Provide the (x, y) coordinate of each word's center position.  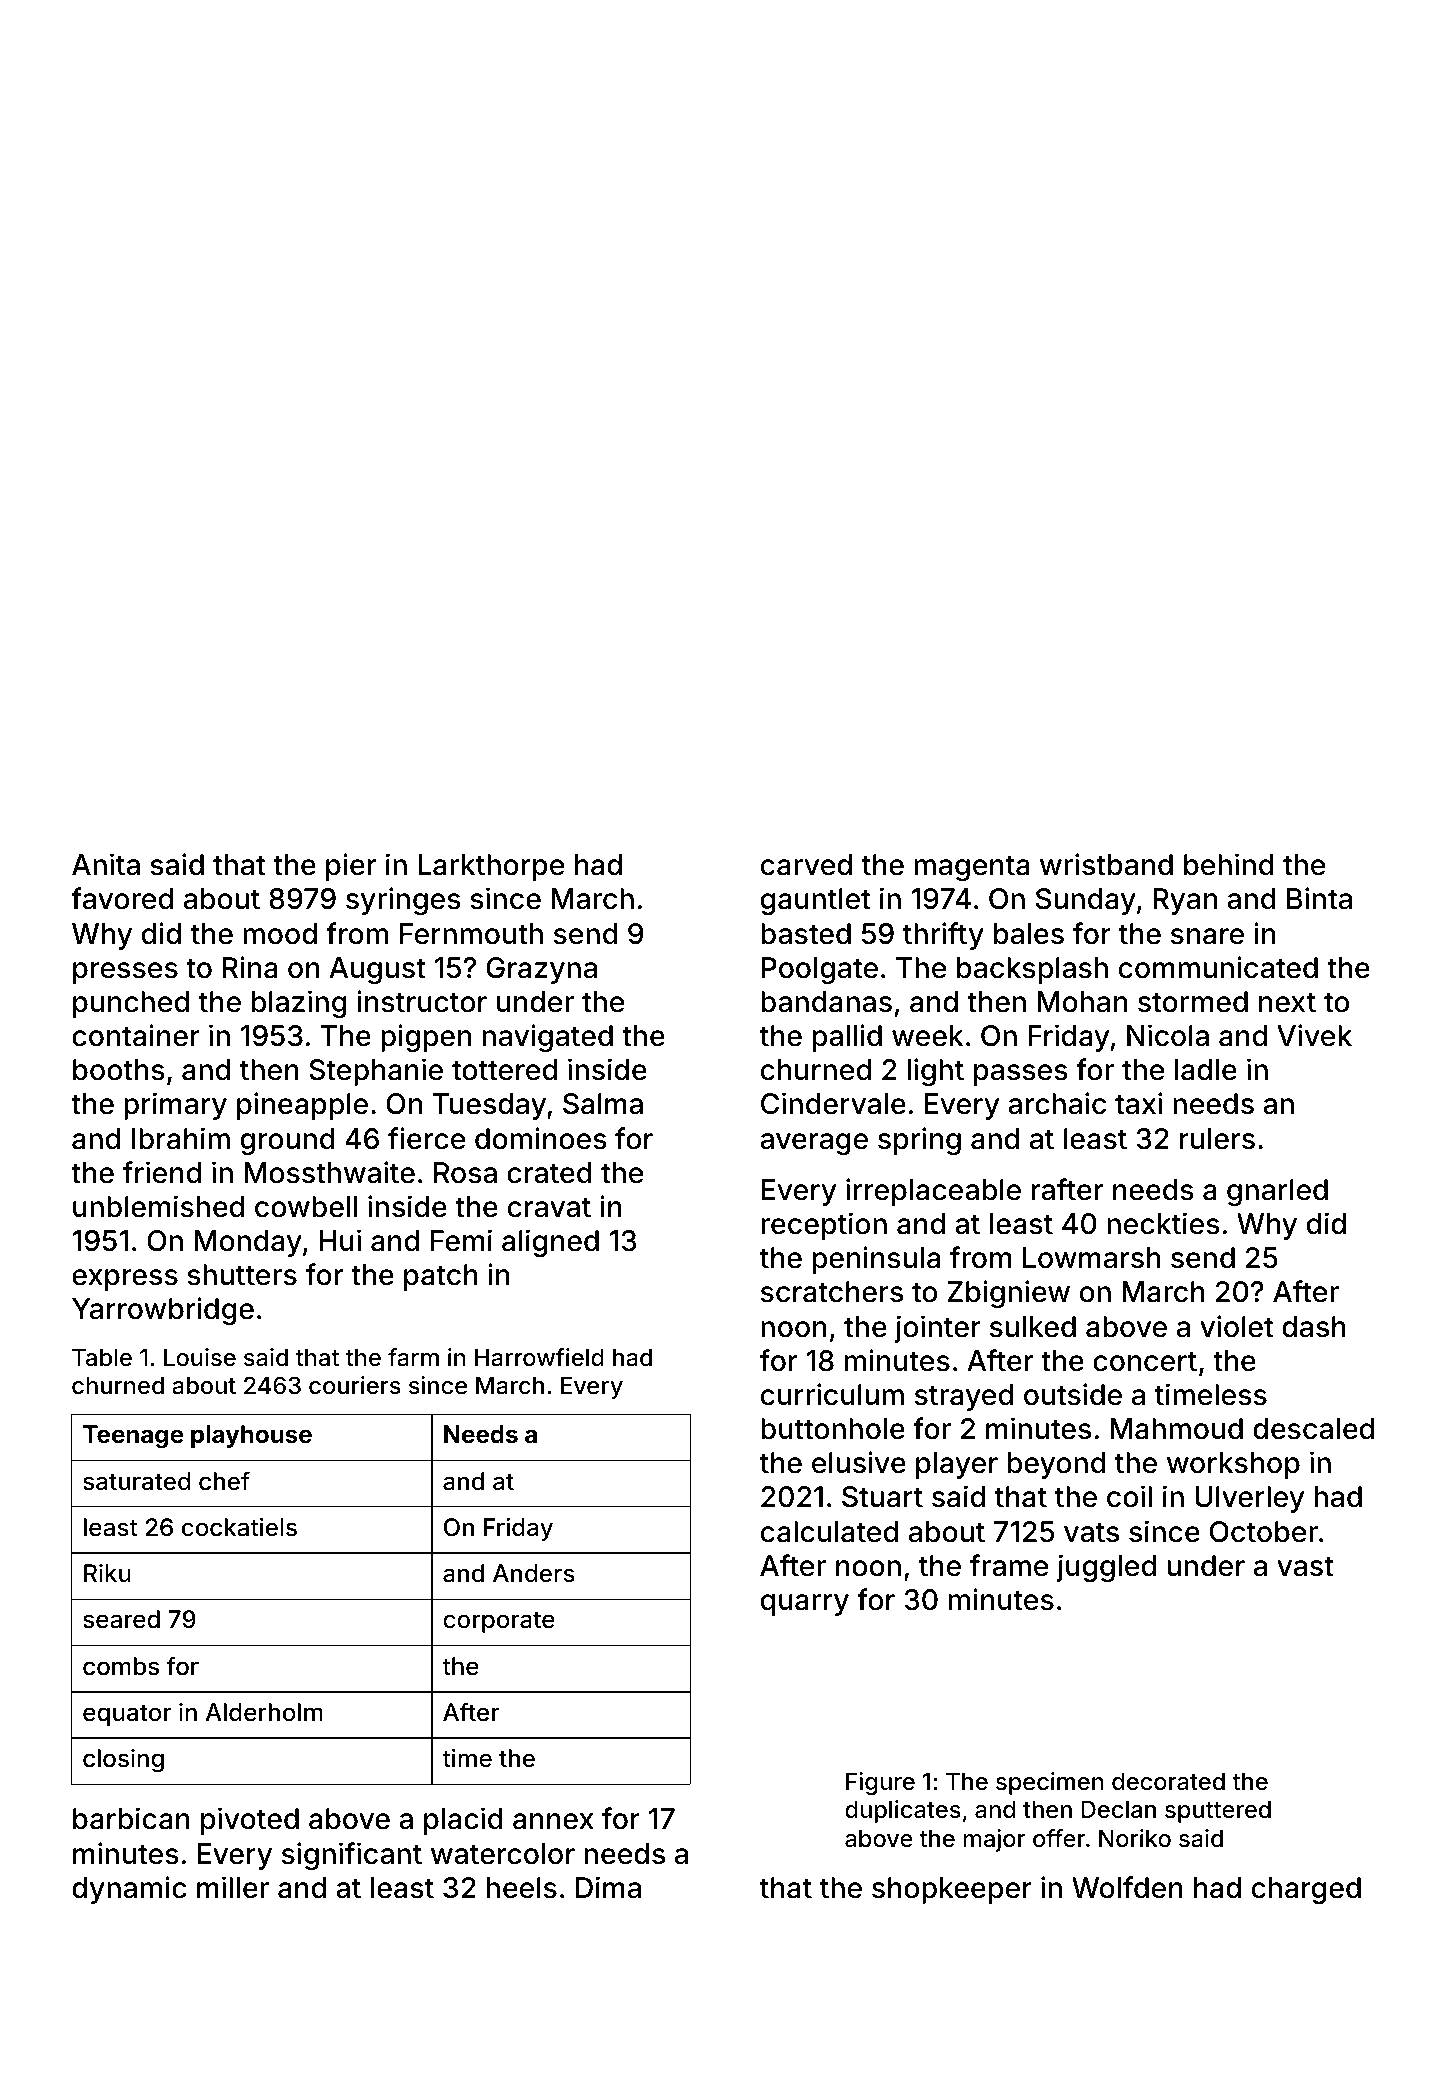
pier (351, 867)
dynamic (129, 1890)
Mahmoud (1176, 1429)
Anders (534, 1573)
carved (806, 865)
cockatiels (239, 1527)
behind (1229, 864)
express (125, 1280)
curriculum (832, 1394)
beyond (1057, 1465)
